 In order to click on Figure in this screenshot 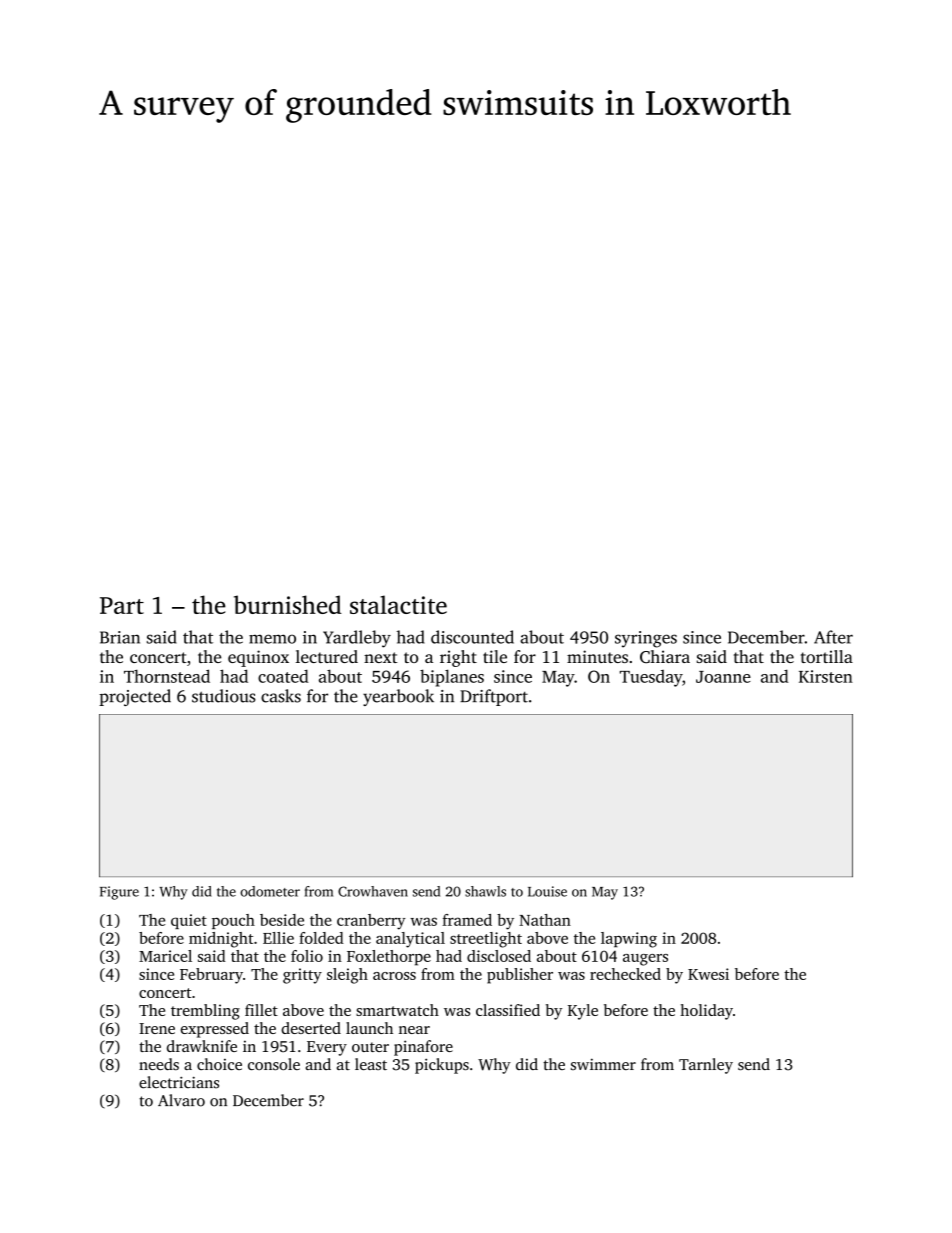, I will do `click(119, 893)`.
